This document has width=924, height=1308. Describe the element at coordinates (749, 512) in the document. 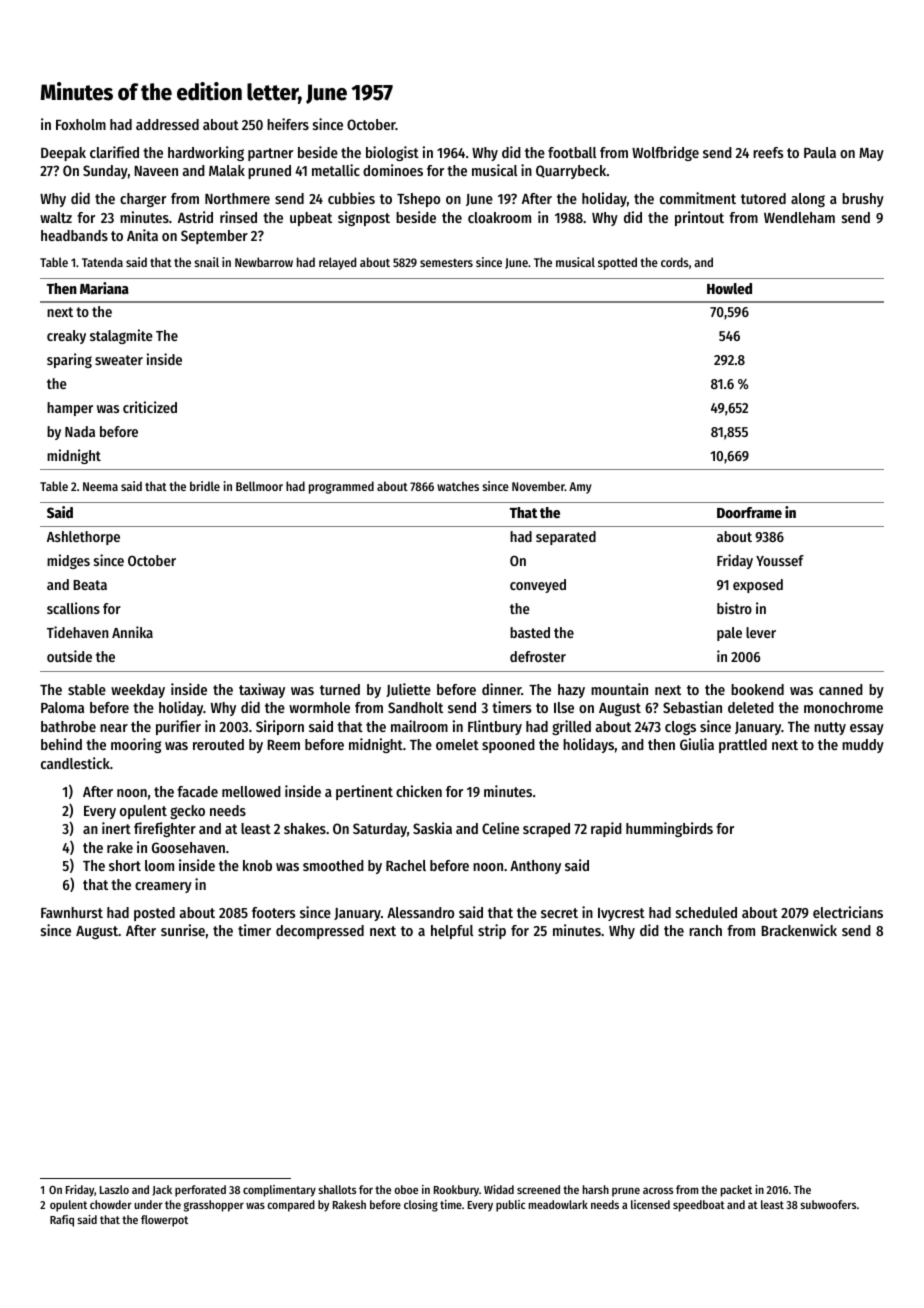

I see `Doorframe` at that location.
